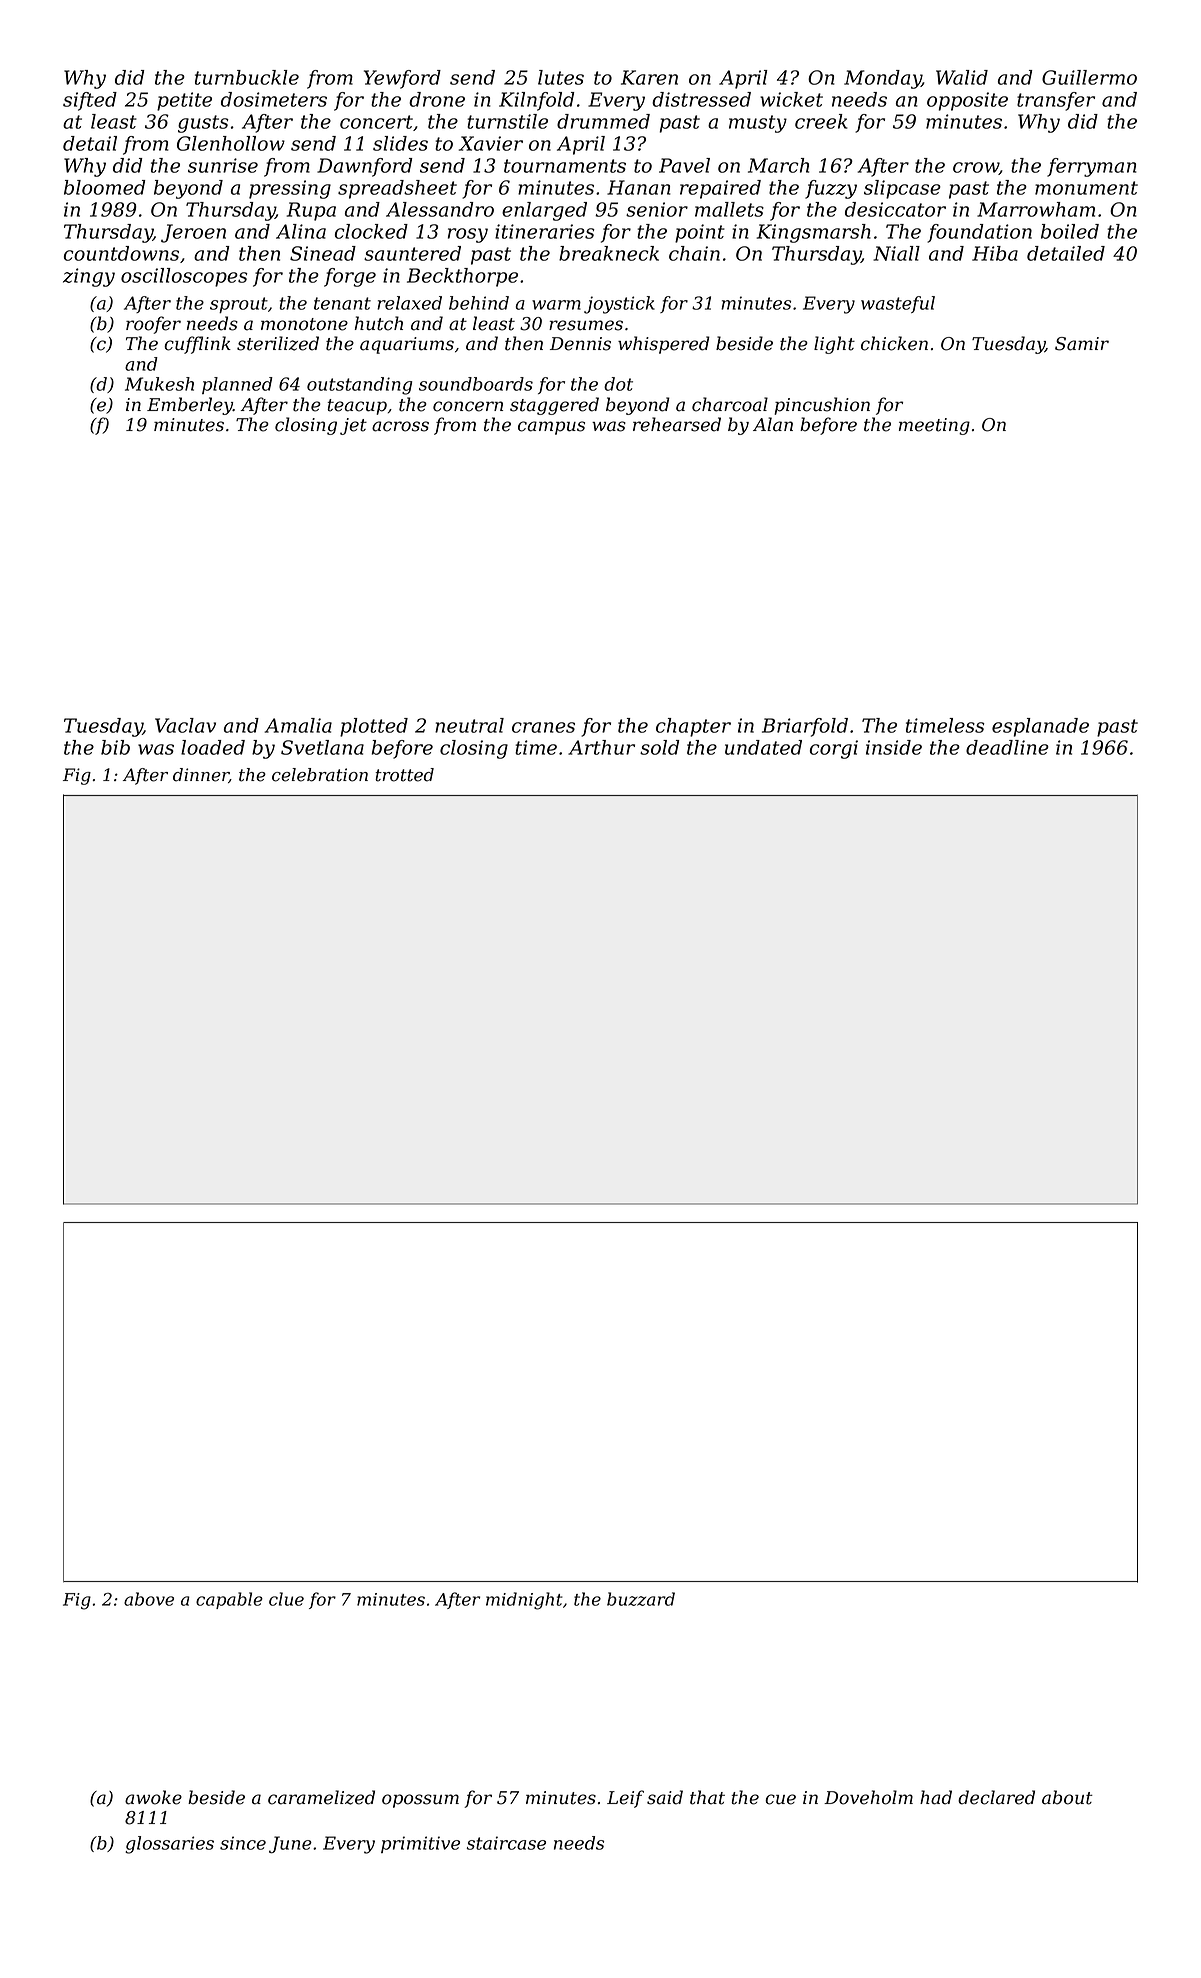 The width and height of the page is (1201, 1978). What do you see at coordinates (243, 1843) in the page?
I see `since` at bounding box center [243, 1843].
